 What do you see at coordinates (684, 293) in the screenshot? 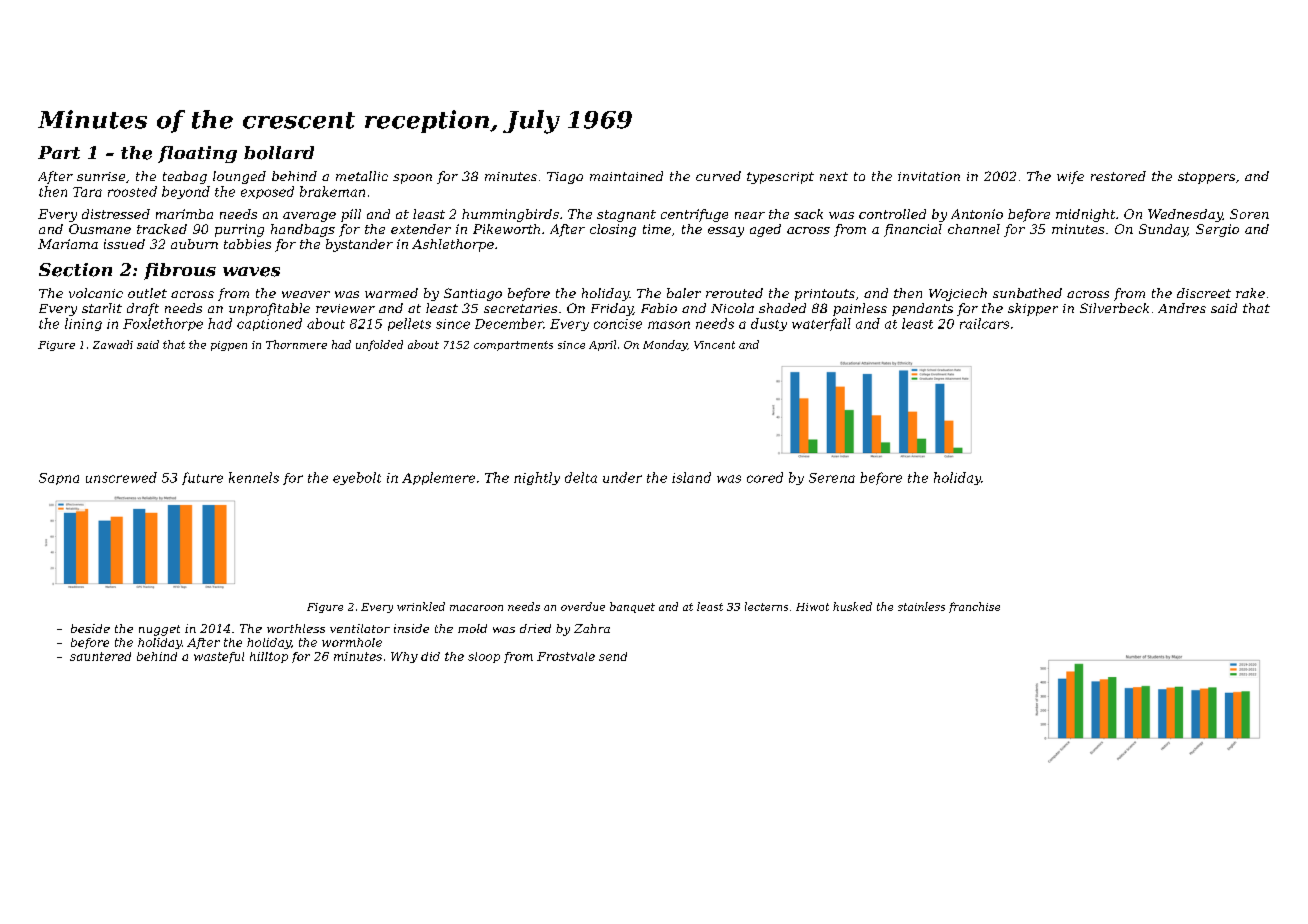
I see `baler` at bounding box center [684, 293].
